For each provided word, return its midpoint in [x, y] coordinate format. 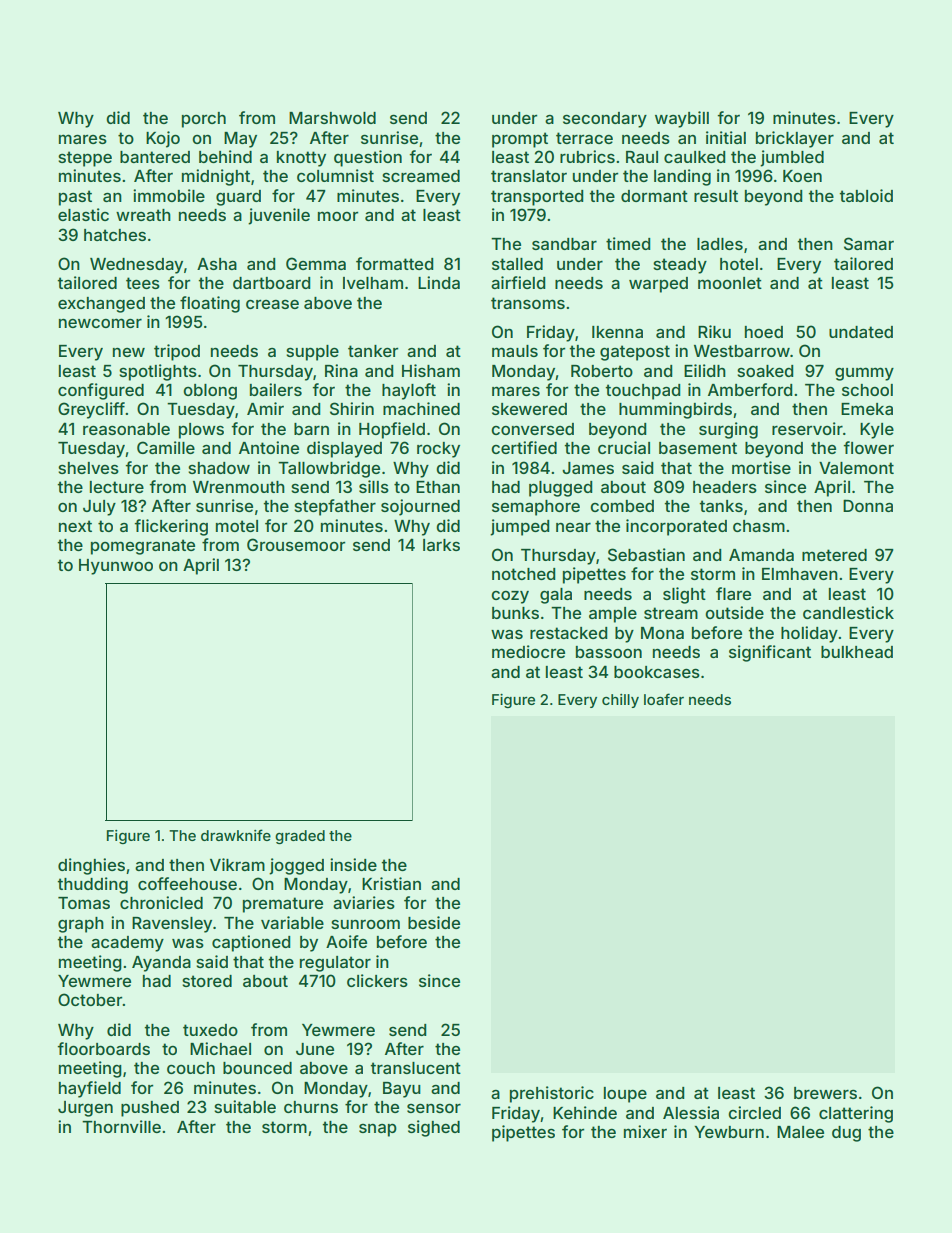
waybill [682, 119]
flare [733, 593]
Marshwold [332, 118]
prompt [520, 140]
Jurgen [85, 1109]
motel [237, 526]
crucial [624, 447]
